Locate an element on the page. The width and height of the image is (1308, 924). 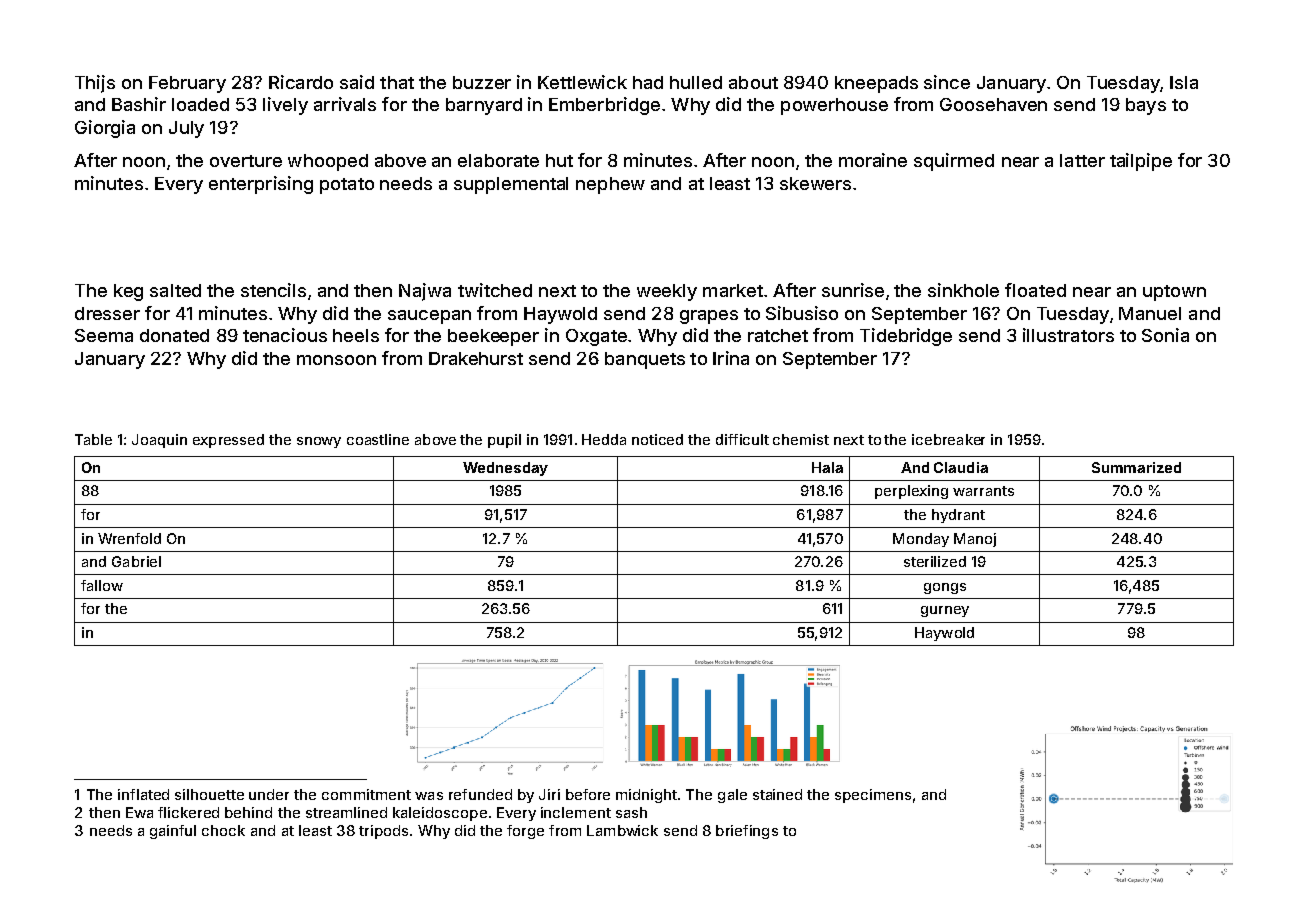
since is located at coordinates (947, 82).
